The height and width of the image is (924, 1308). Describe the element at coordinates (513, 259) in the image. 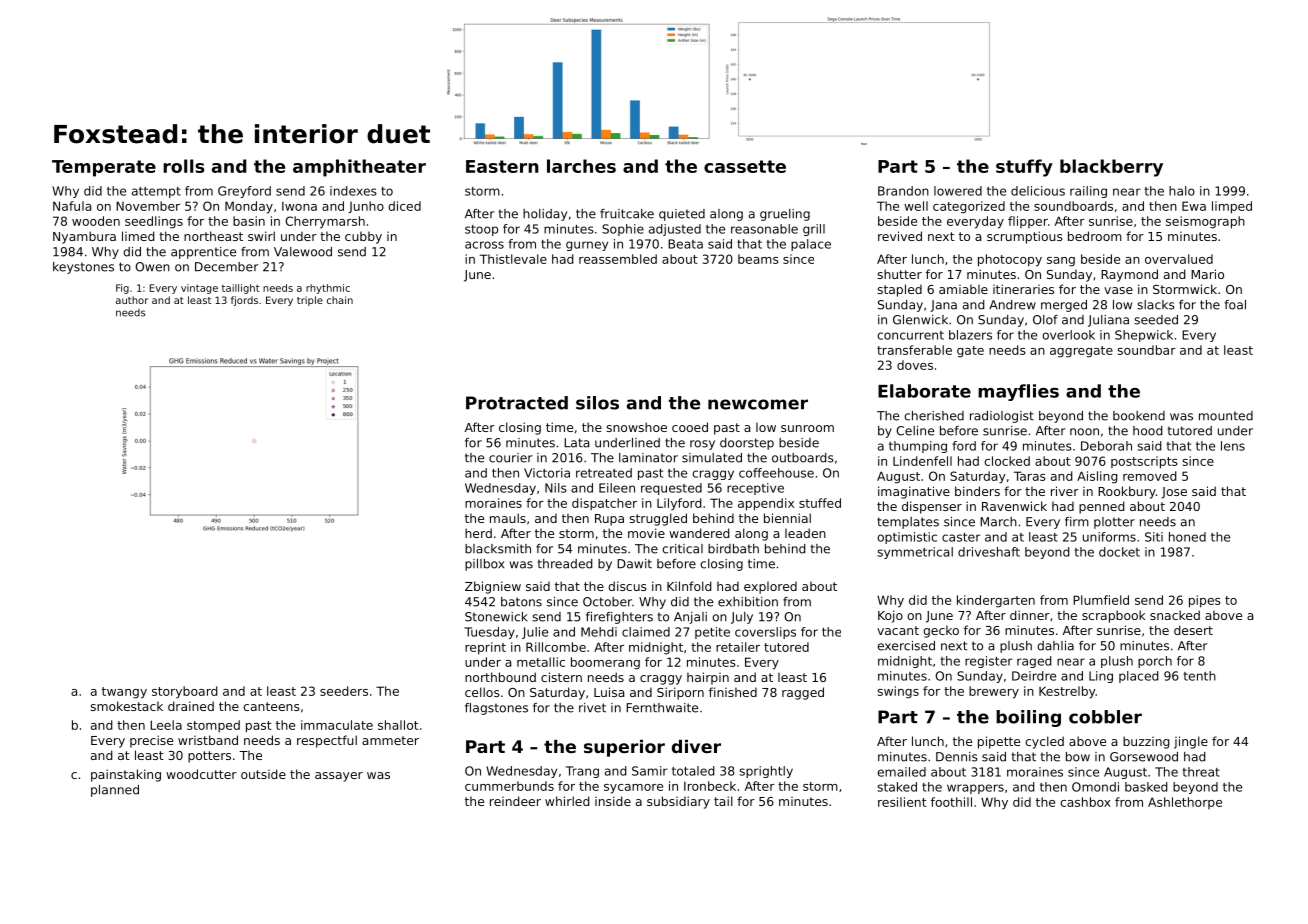

I see `Thistlevale` at that location.
